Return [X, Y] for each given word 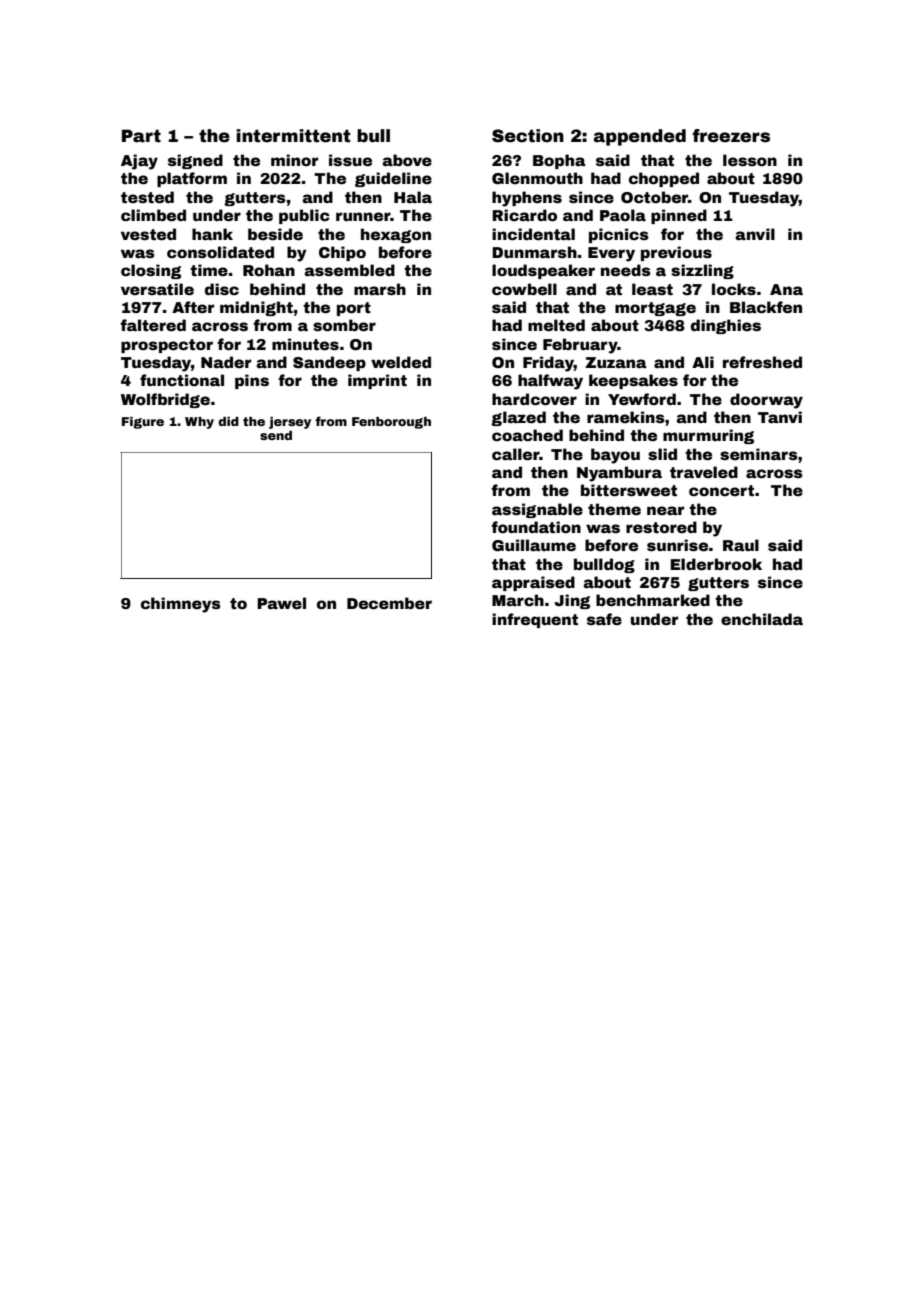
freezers [731, 136]
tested [147, 197]
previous [676, 253]
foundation [536, 527]
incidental [533, 234]
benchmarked [653, 600]
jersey [290, 423]
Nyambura [619, 474]
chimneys [181, 605]
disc [222, 289]
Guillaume [534, 545]
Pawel [281, 603]
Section [528, 136]
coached [527, 435]
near [665, 510]
